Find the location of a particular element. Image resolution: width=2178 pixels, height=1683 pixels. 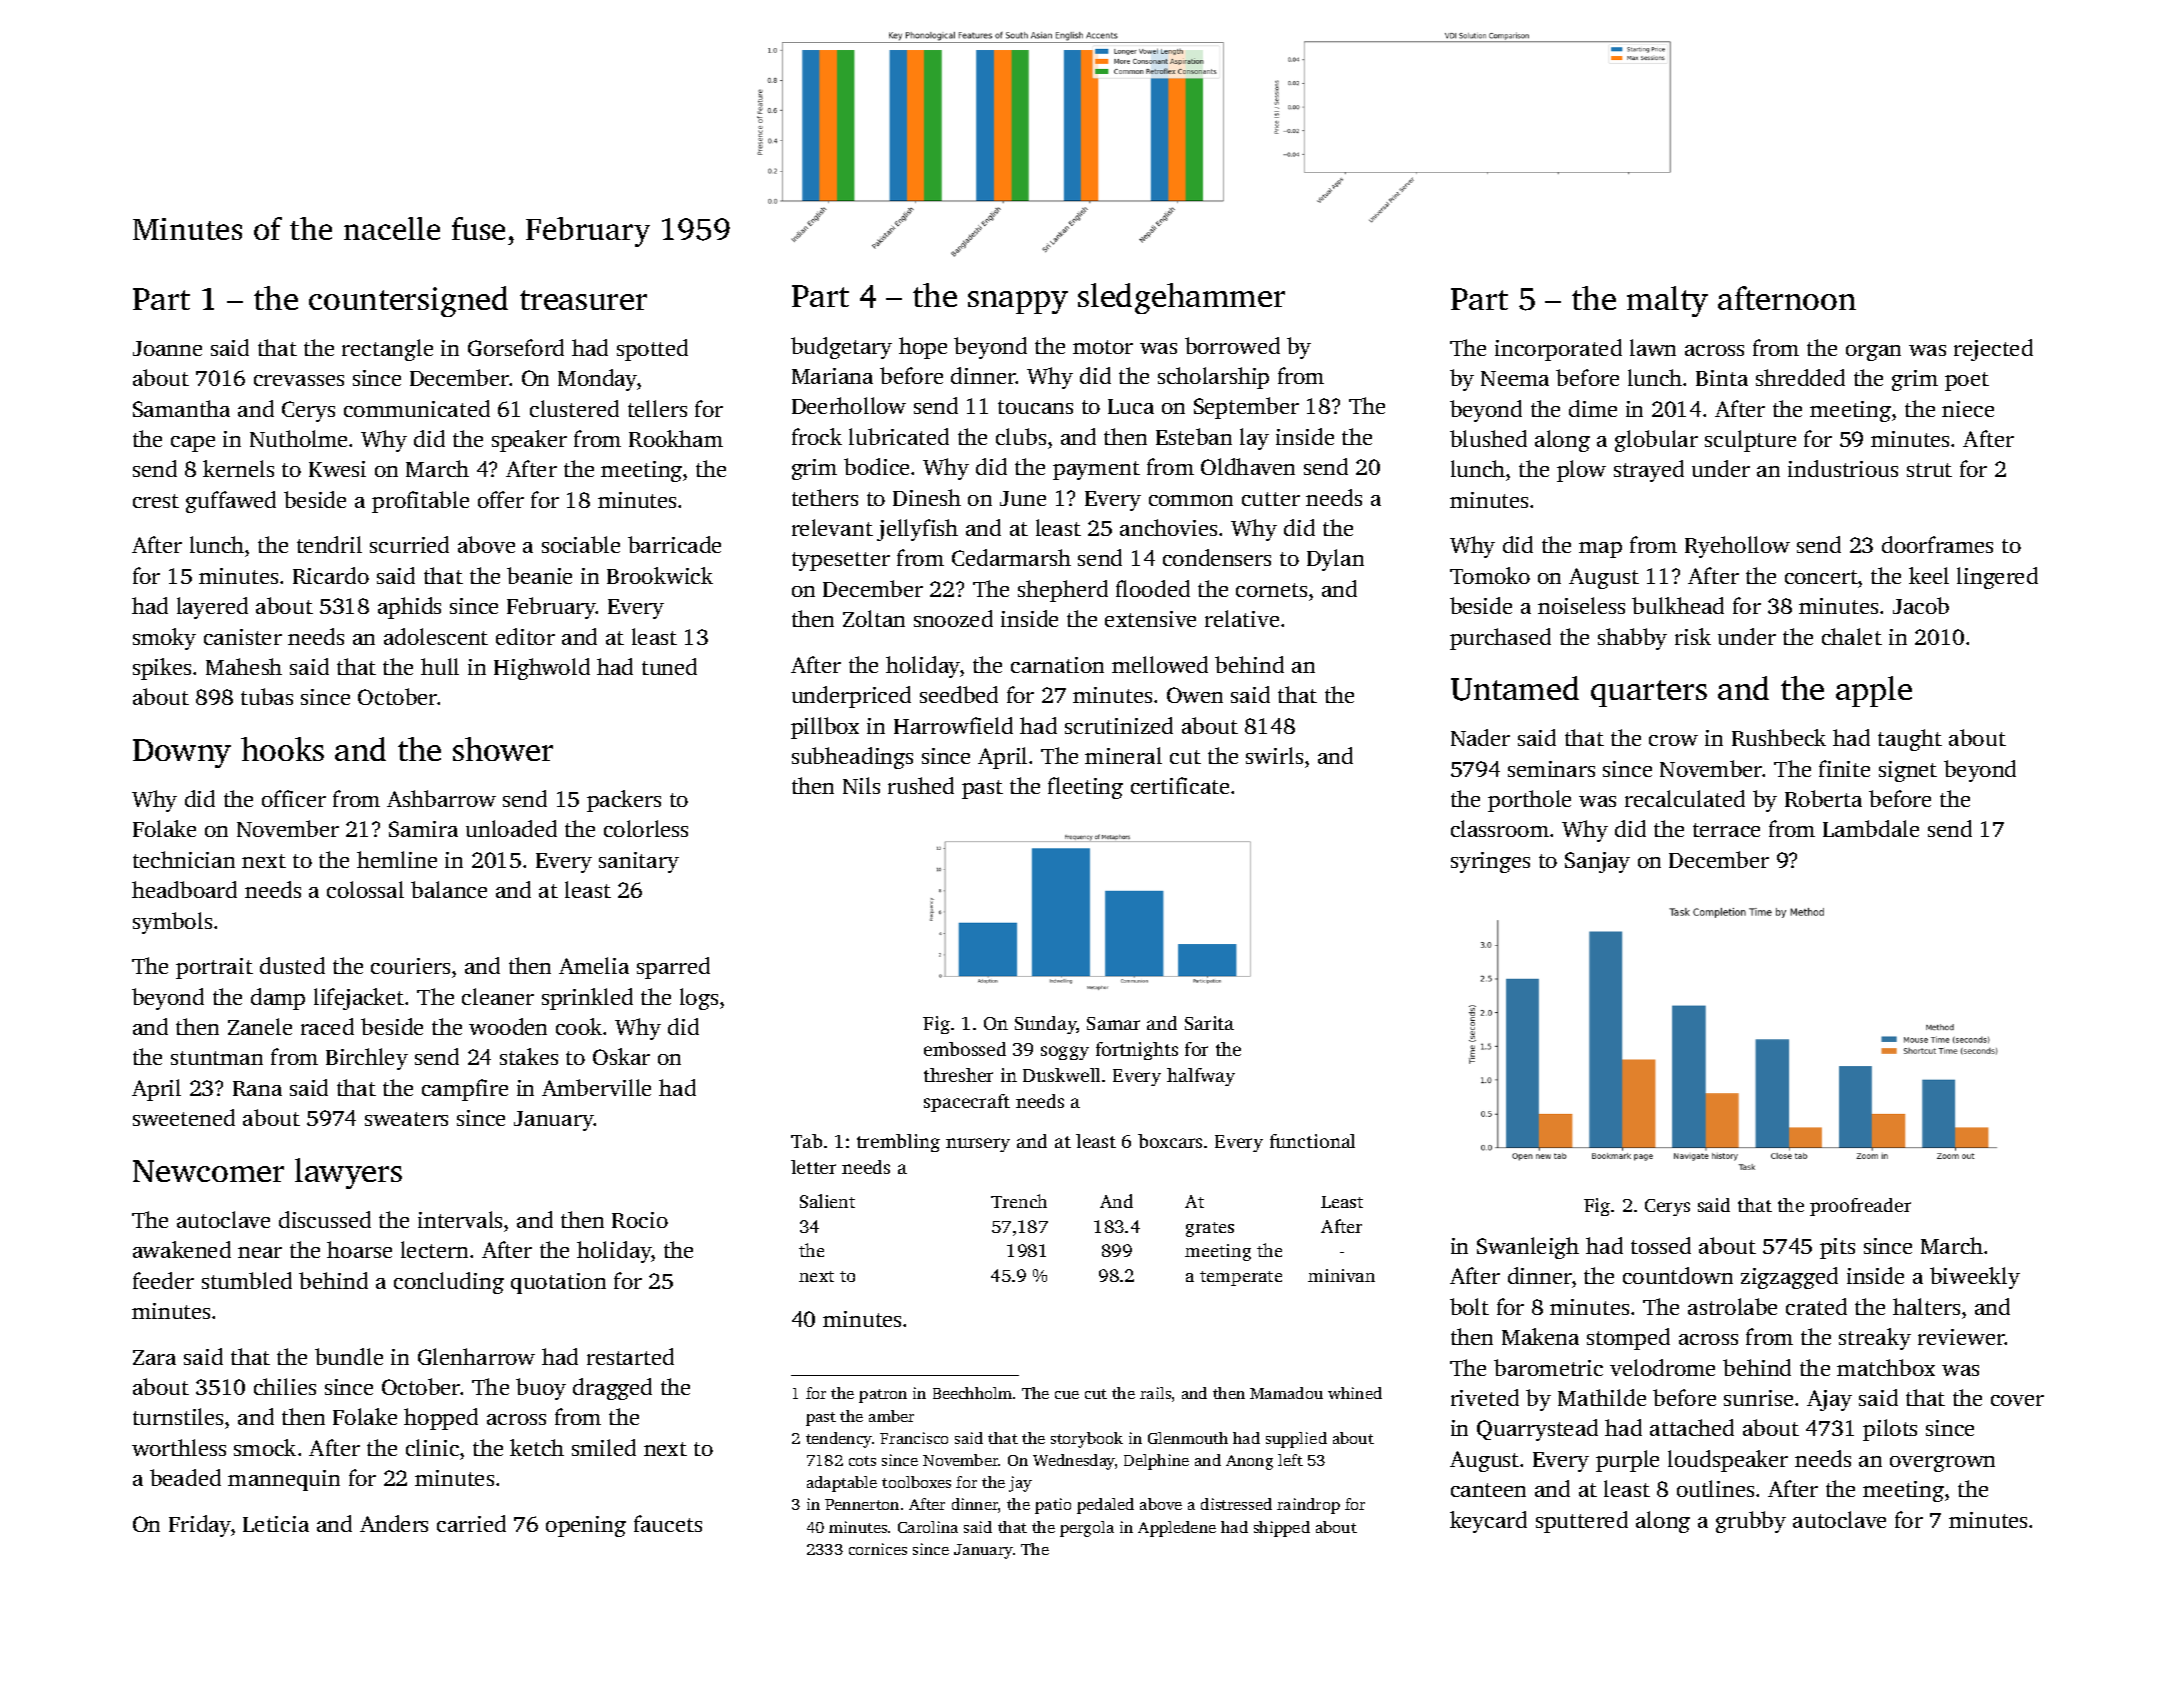

countersigned is located at coordinates (408, 301).
